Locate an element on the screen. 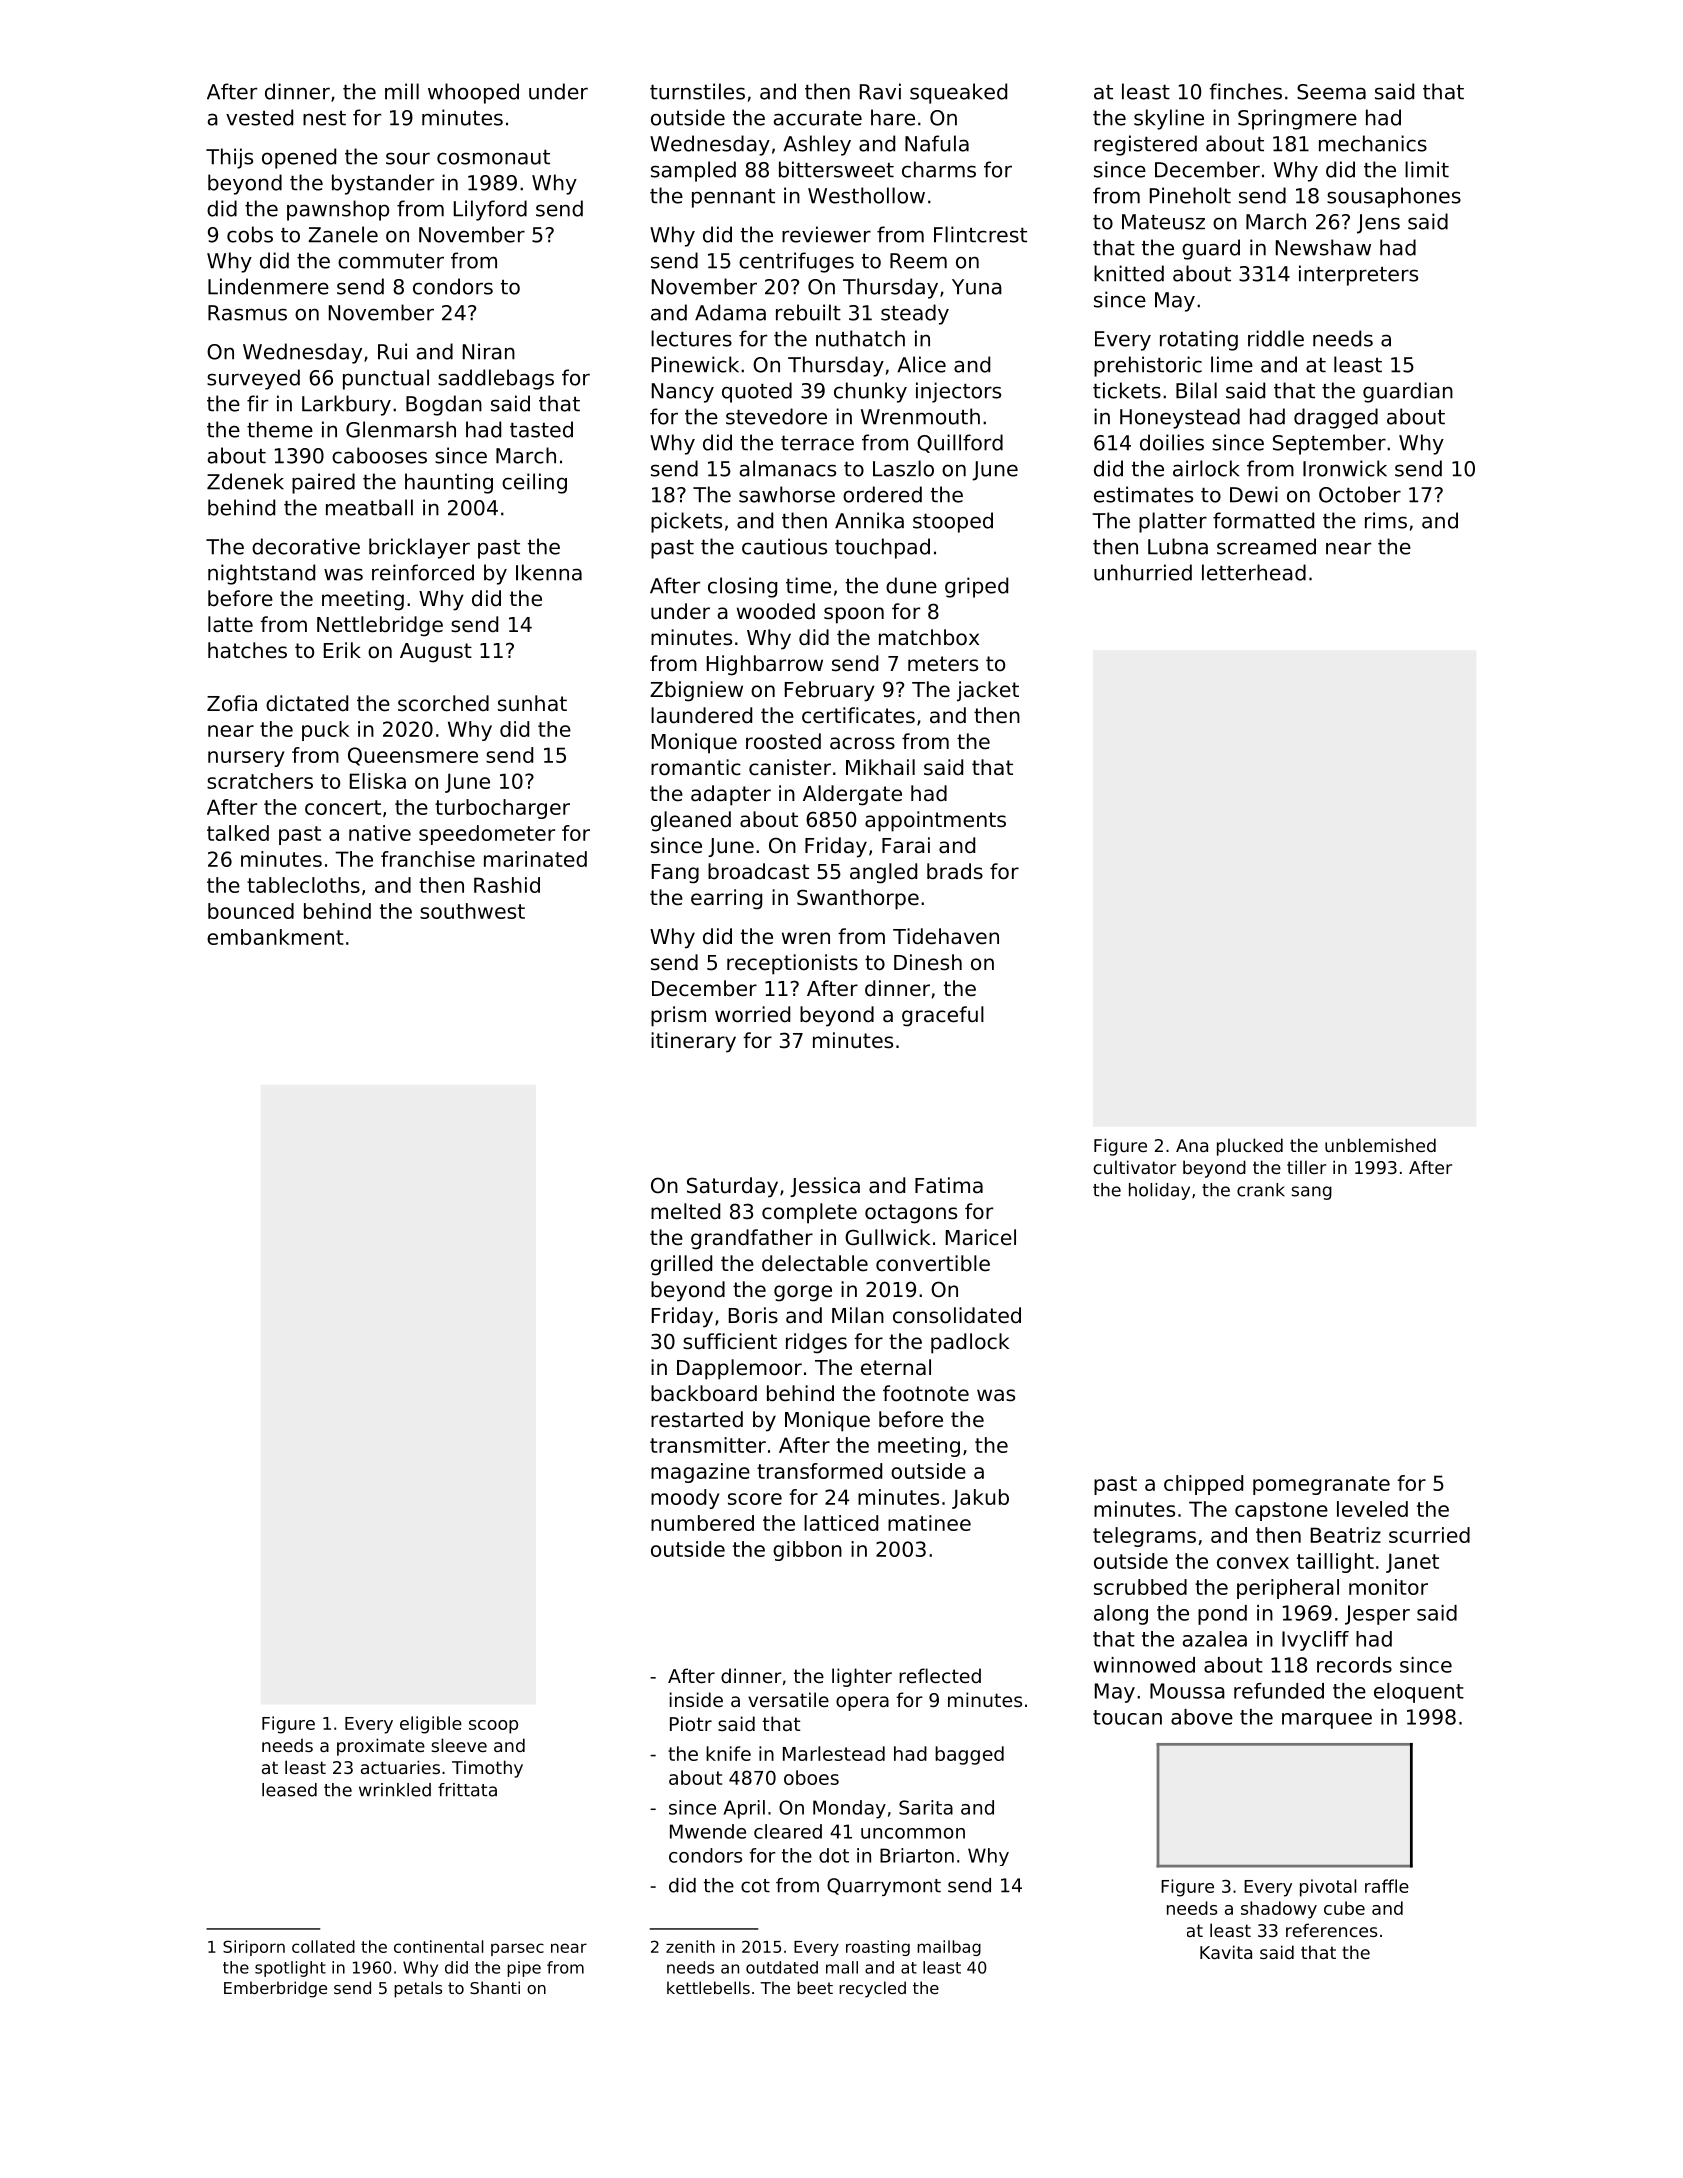 The height and width of the screenshot is (2178, 1683). embankment is located at coordinates (275, 937).
